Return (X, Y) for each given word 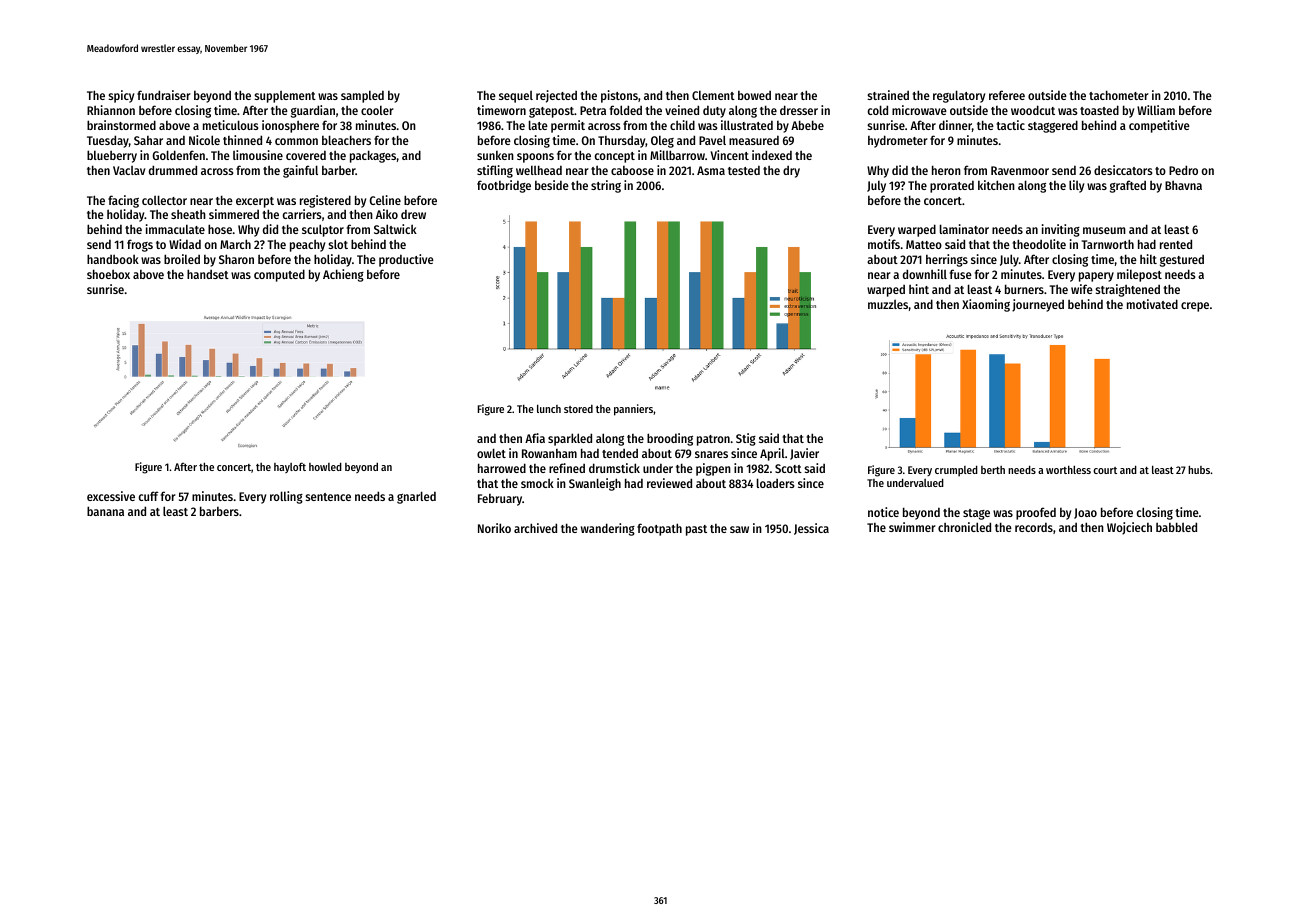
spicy (121, 96)
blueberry (112, 156)
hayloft (290, 467)
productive (406, 260)
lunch (549, 409)
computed (279, 275)
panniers (633, 410)
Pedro (1183, 170)
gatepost (551, 112)
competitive (1159, 126)
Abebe (807, 125)
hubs (1199, 469)
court (1105, 470)
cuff (148, 496)
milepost (1139, 275)
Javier (804, 454)
